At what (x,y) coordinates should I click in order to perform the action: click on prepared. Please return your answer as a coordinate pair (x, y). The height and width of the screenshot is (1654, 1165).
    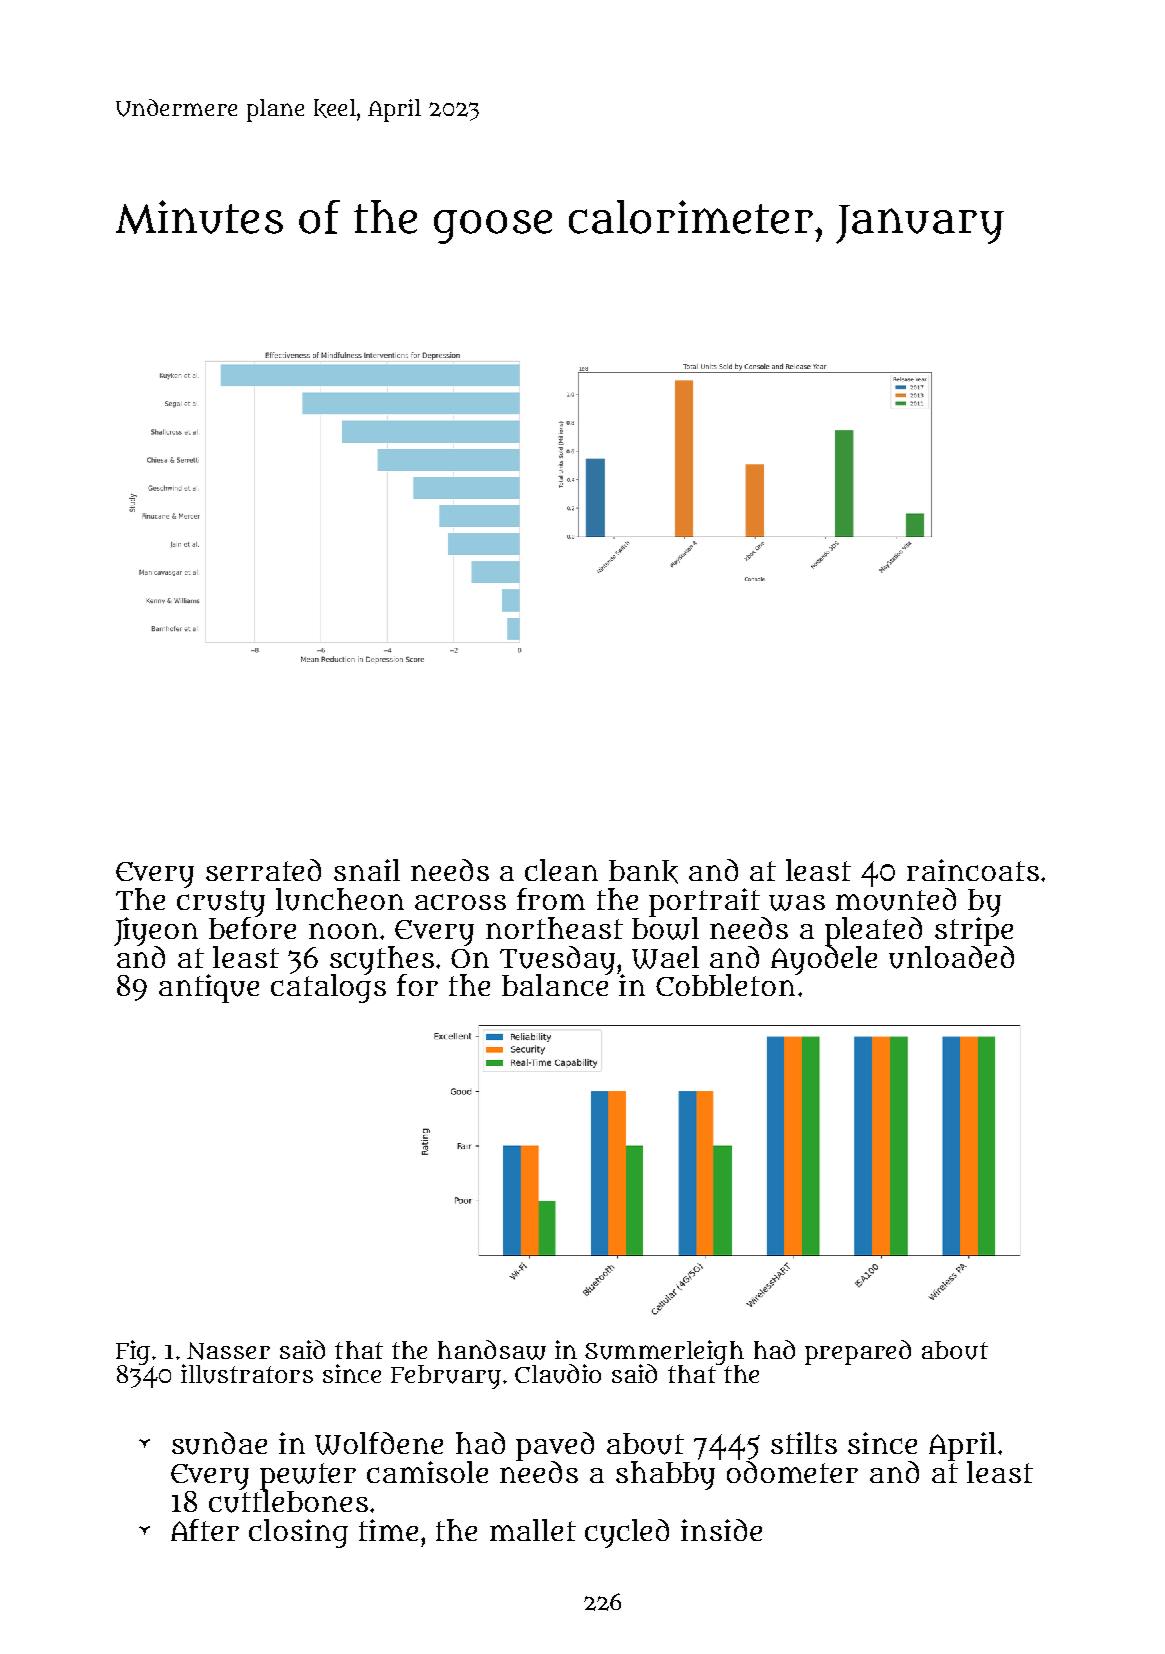
    Looking at the image, I should click on (858, 1352).
